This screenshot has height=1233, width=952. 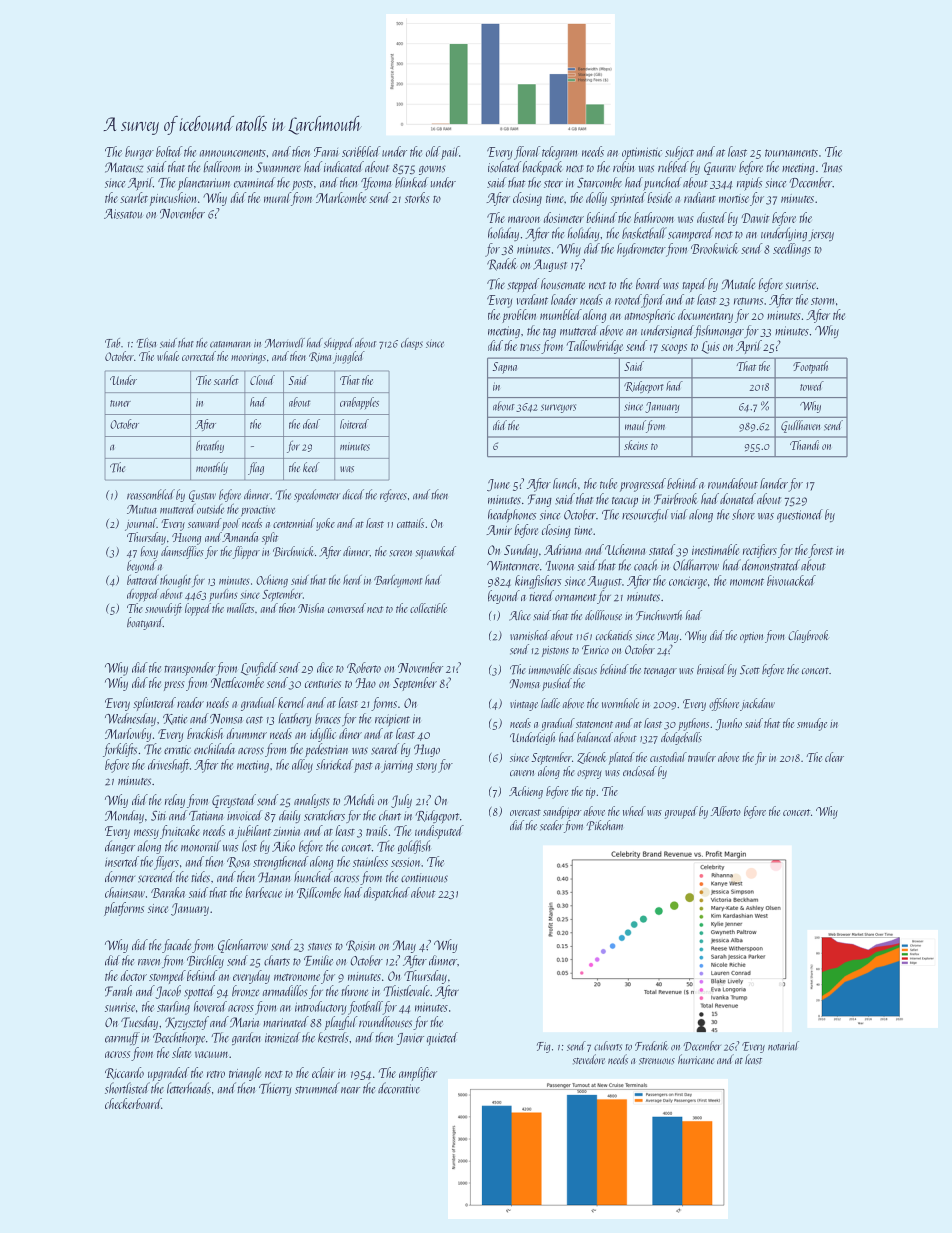 What do you see at coordinates (254, 182) in the screenshot?
I see `examined` at bounding box center [254, 182].
